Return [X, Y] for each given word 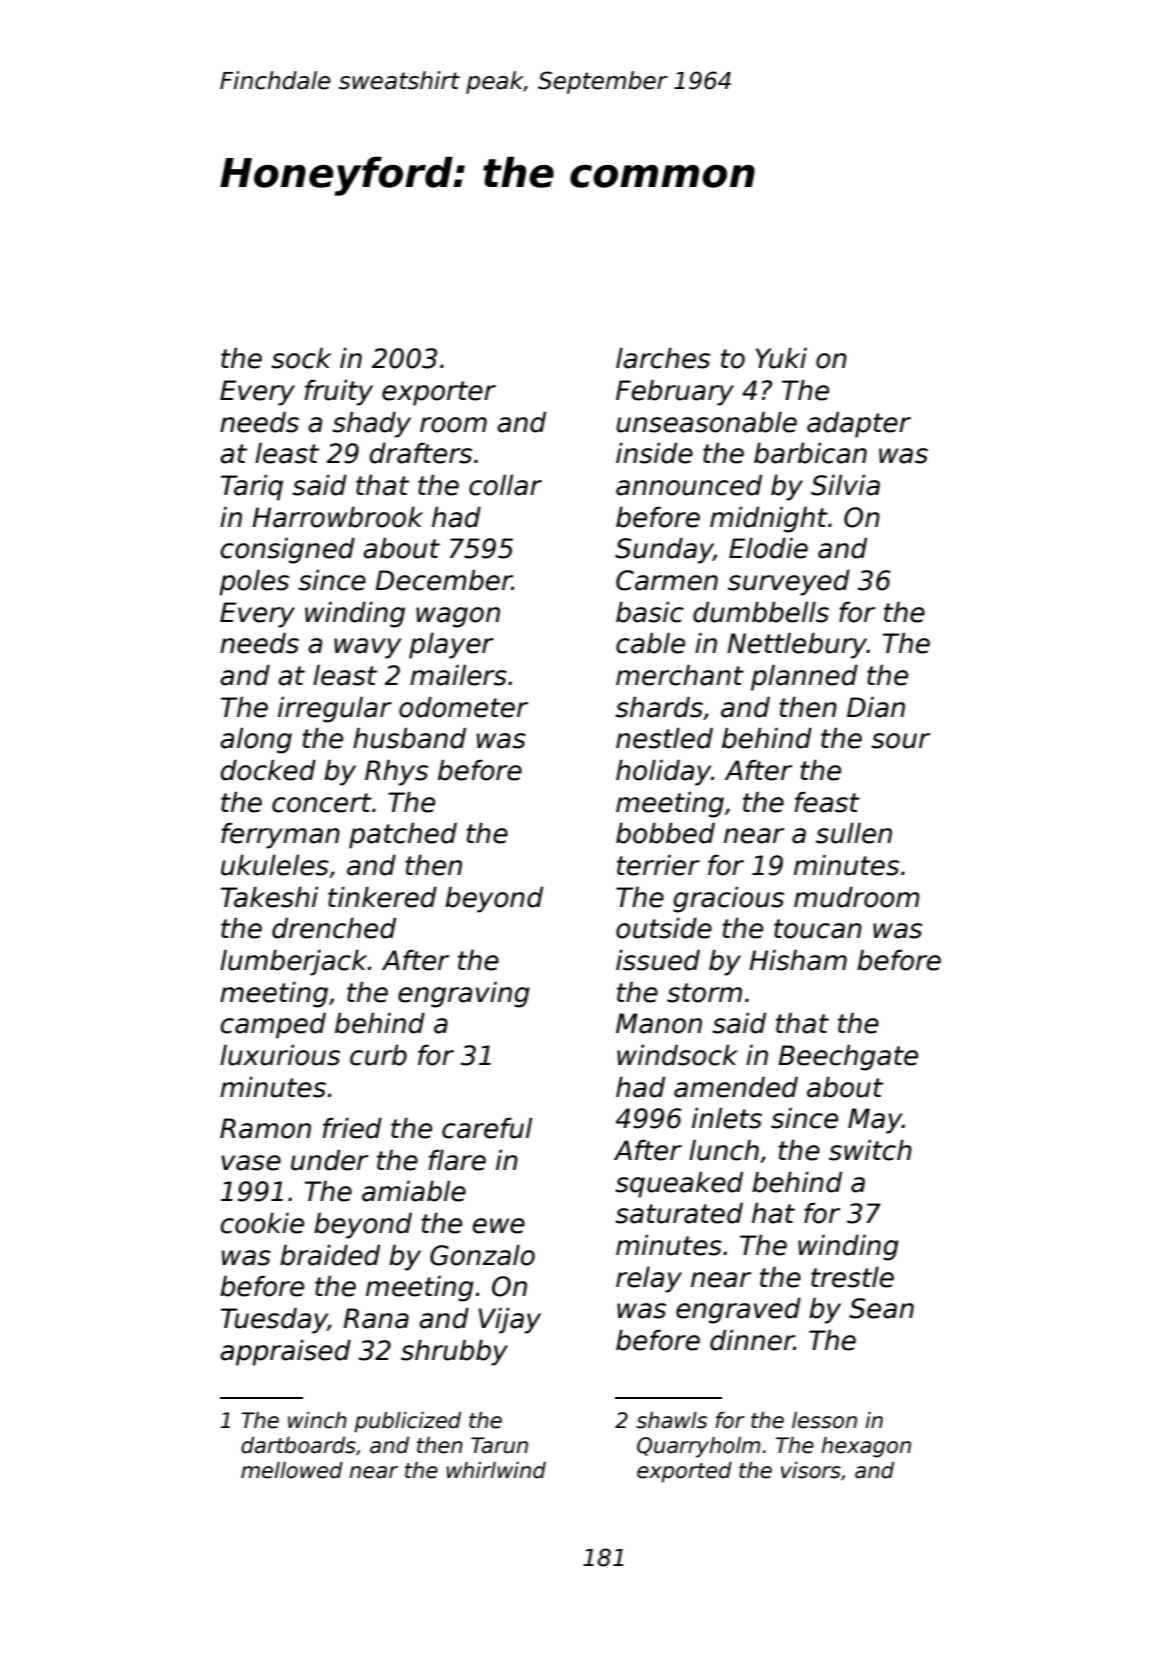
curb [378, 1055]
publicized [407, 1422]
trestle [852, 1277]
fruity [339, 393]
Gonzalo [482, 1255]
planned [804, 678]
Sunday [664, 551]
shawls [671, 1420]
